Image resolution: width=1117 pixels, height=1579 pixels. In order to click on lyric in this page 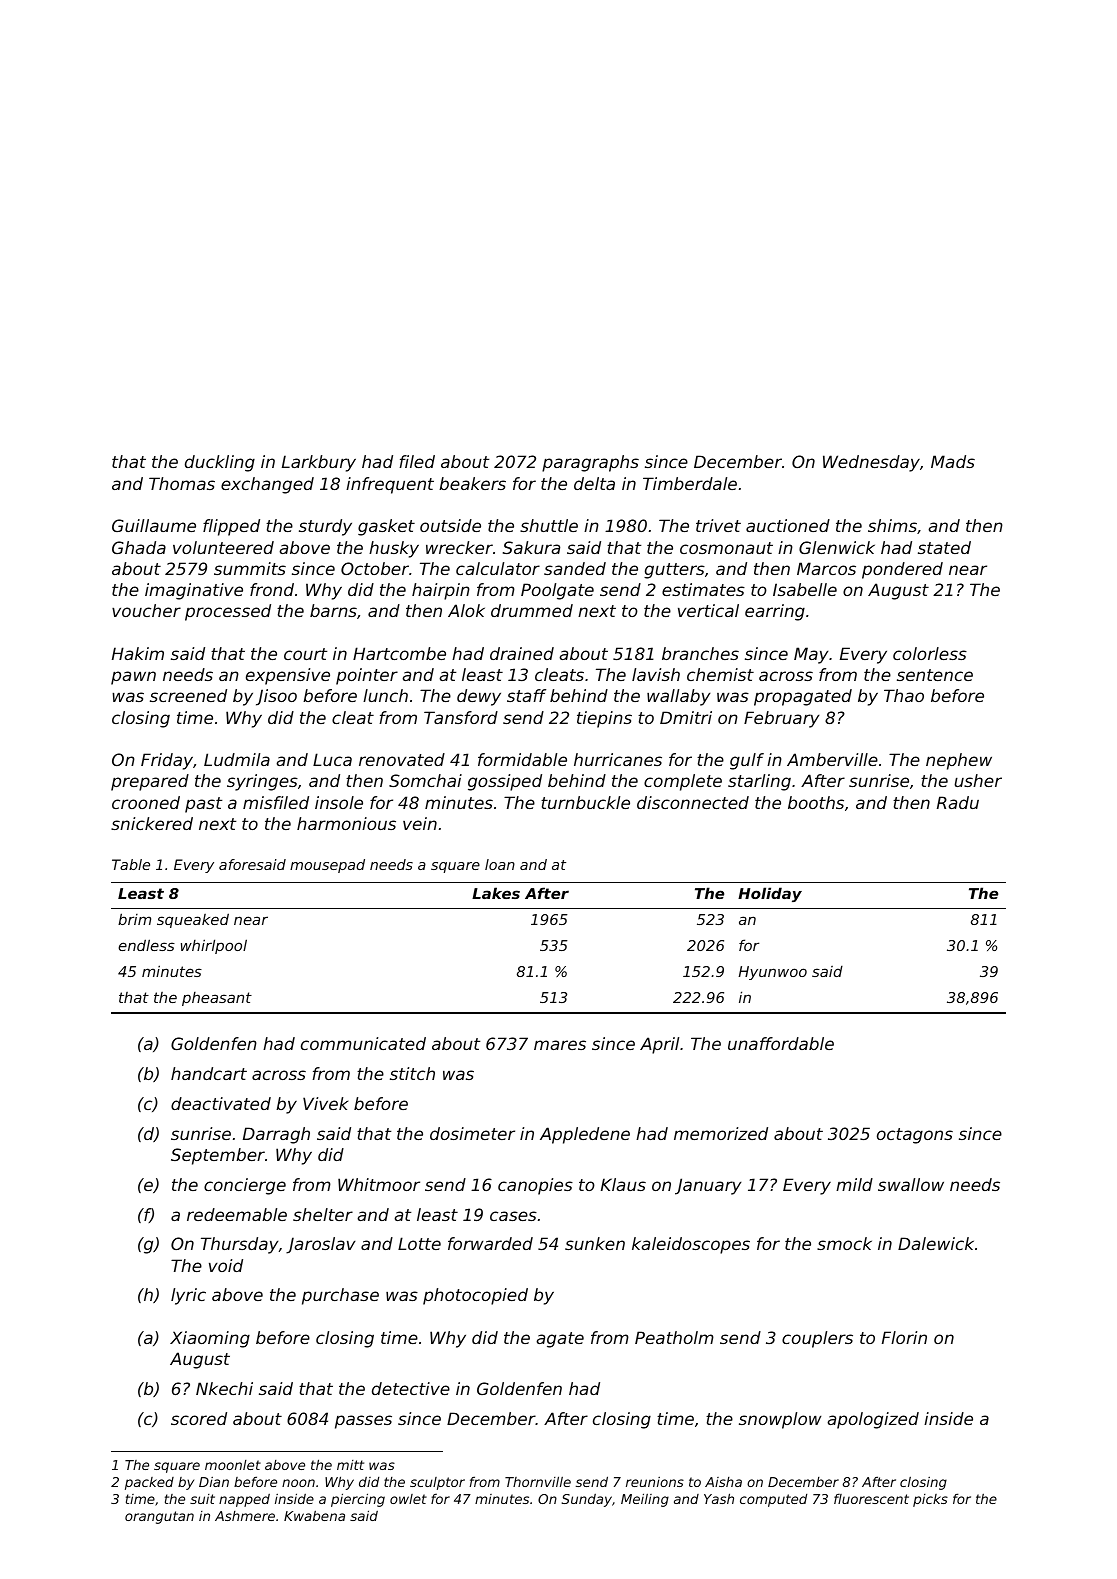, I will do `click(188, 1296)`.
